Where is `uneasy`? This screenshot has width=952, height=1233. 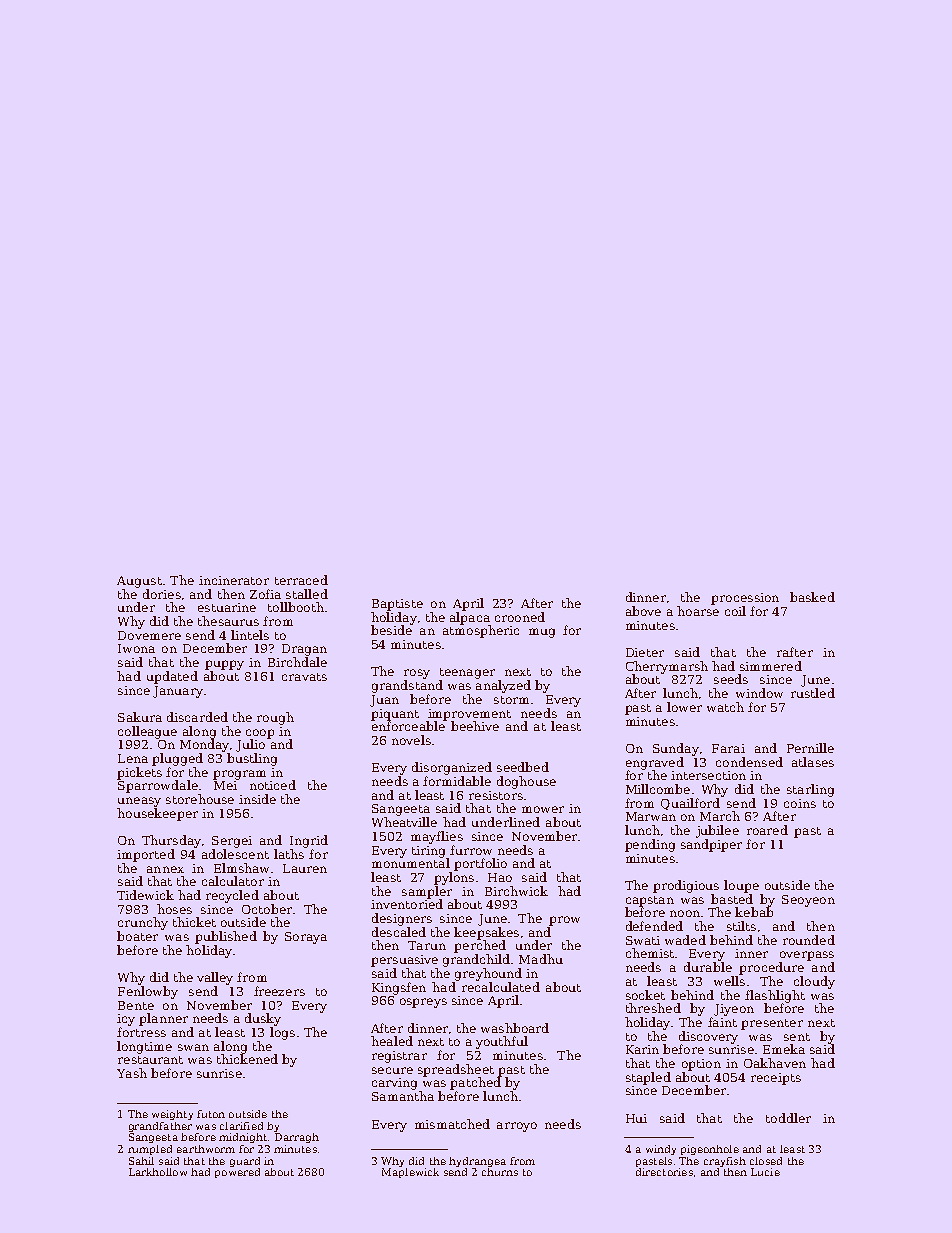
uneasy is located at coordinates (139, 802).
